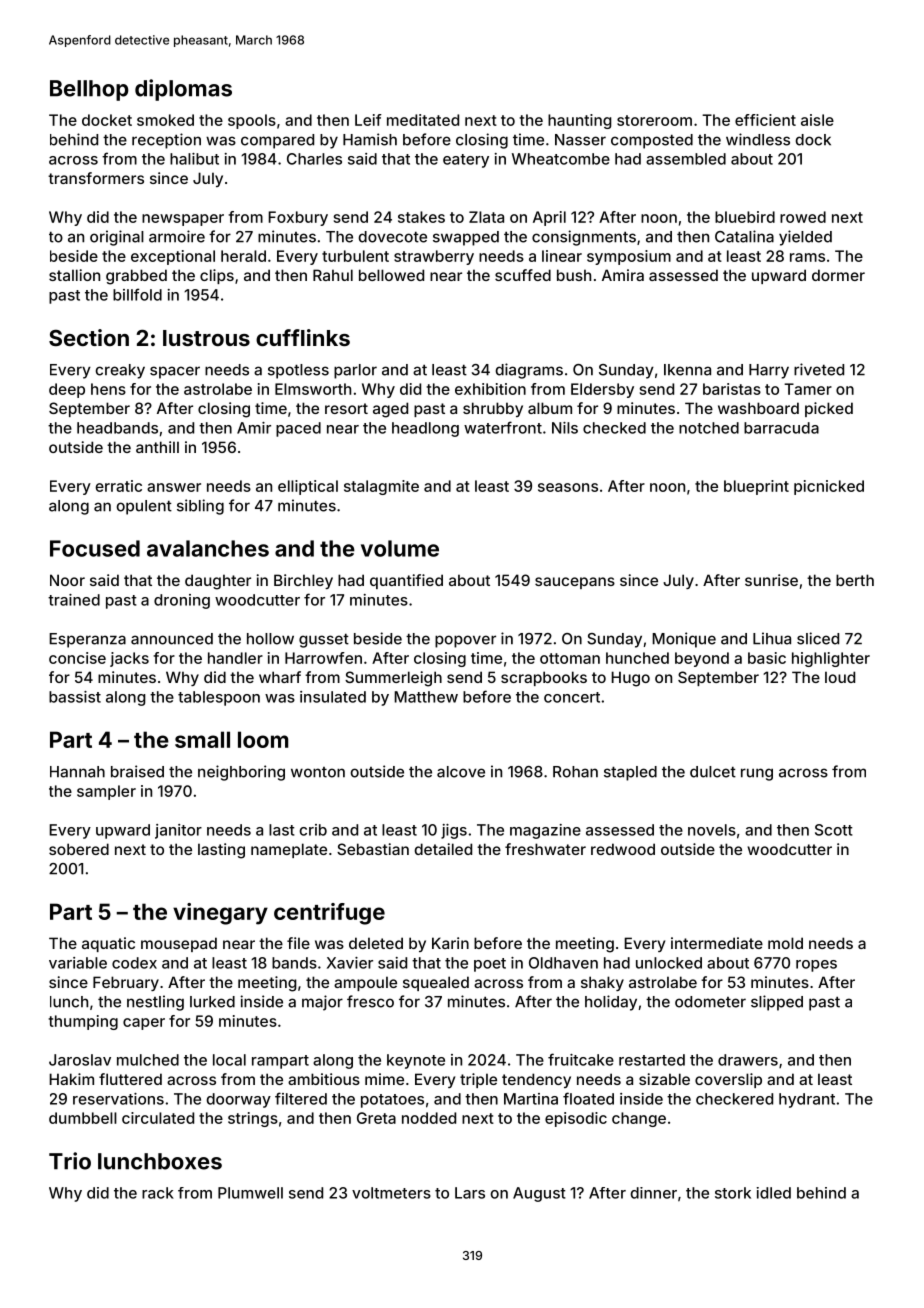 This page has height=1308, width=924. I want to click on haunting, so click(580, 121).
